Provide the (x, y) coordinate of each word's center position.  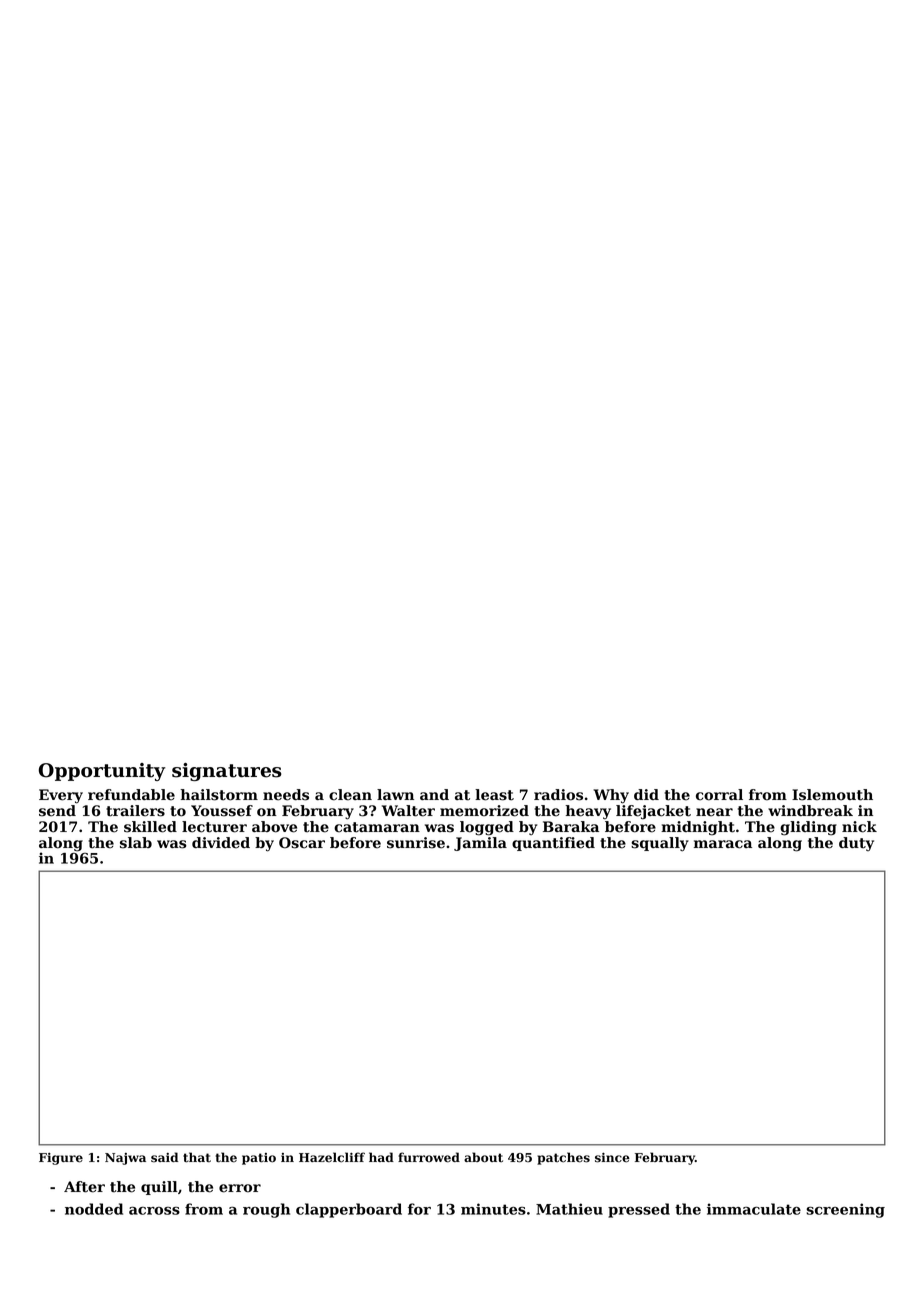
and (434, 794)
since (612, 1158)
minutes (493, 1209)
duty (856, 844)
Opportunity (102, 772)
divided (221, 843)
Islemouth (832, 795)
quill (159, 1188)
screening (845, 1210)
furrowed (429, 1157)
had (381, 1157)
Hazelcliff (332, 1157)
